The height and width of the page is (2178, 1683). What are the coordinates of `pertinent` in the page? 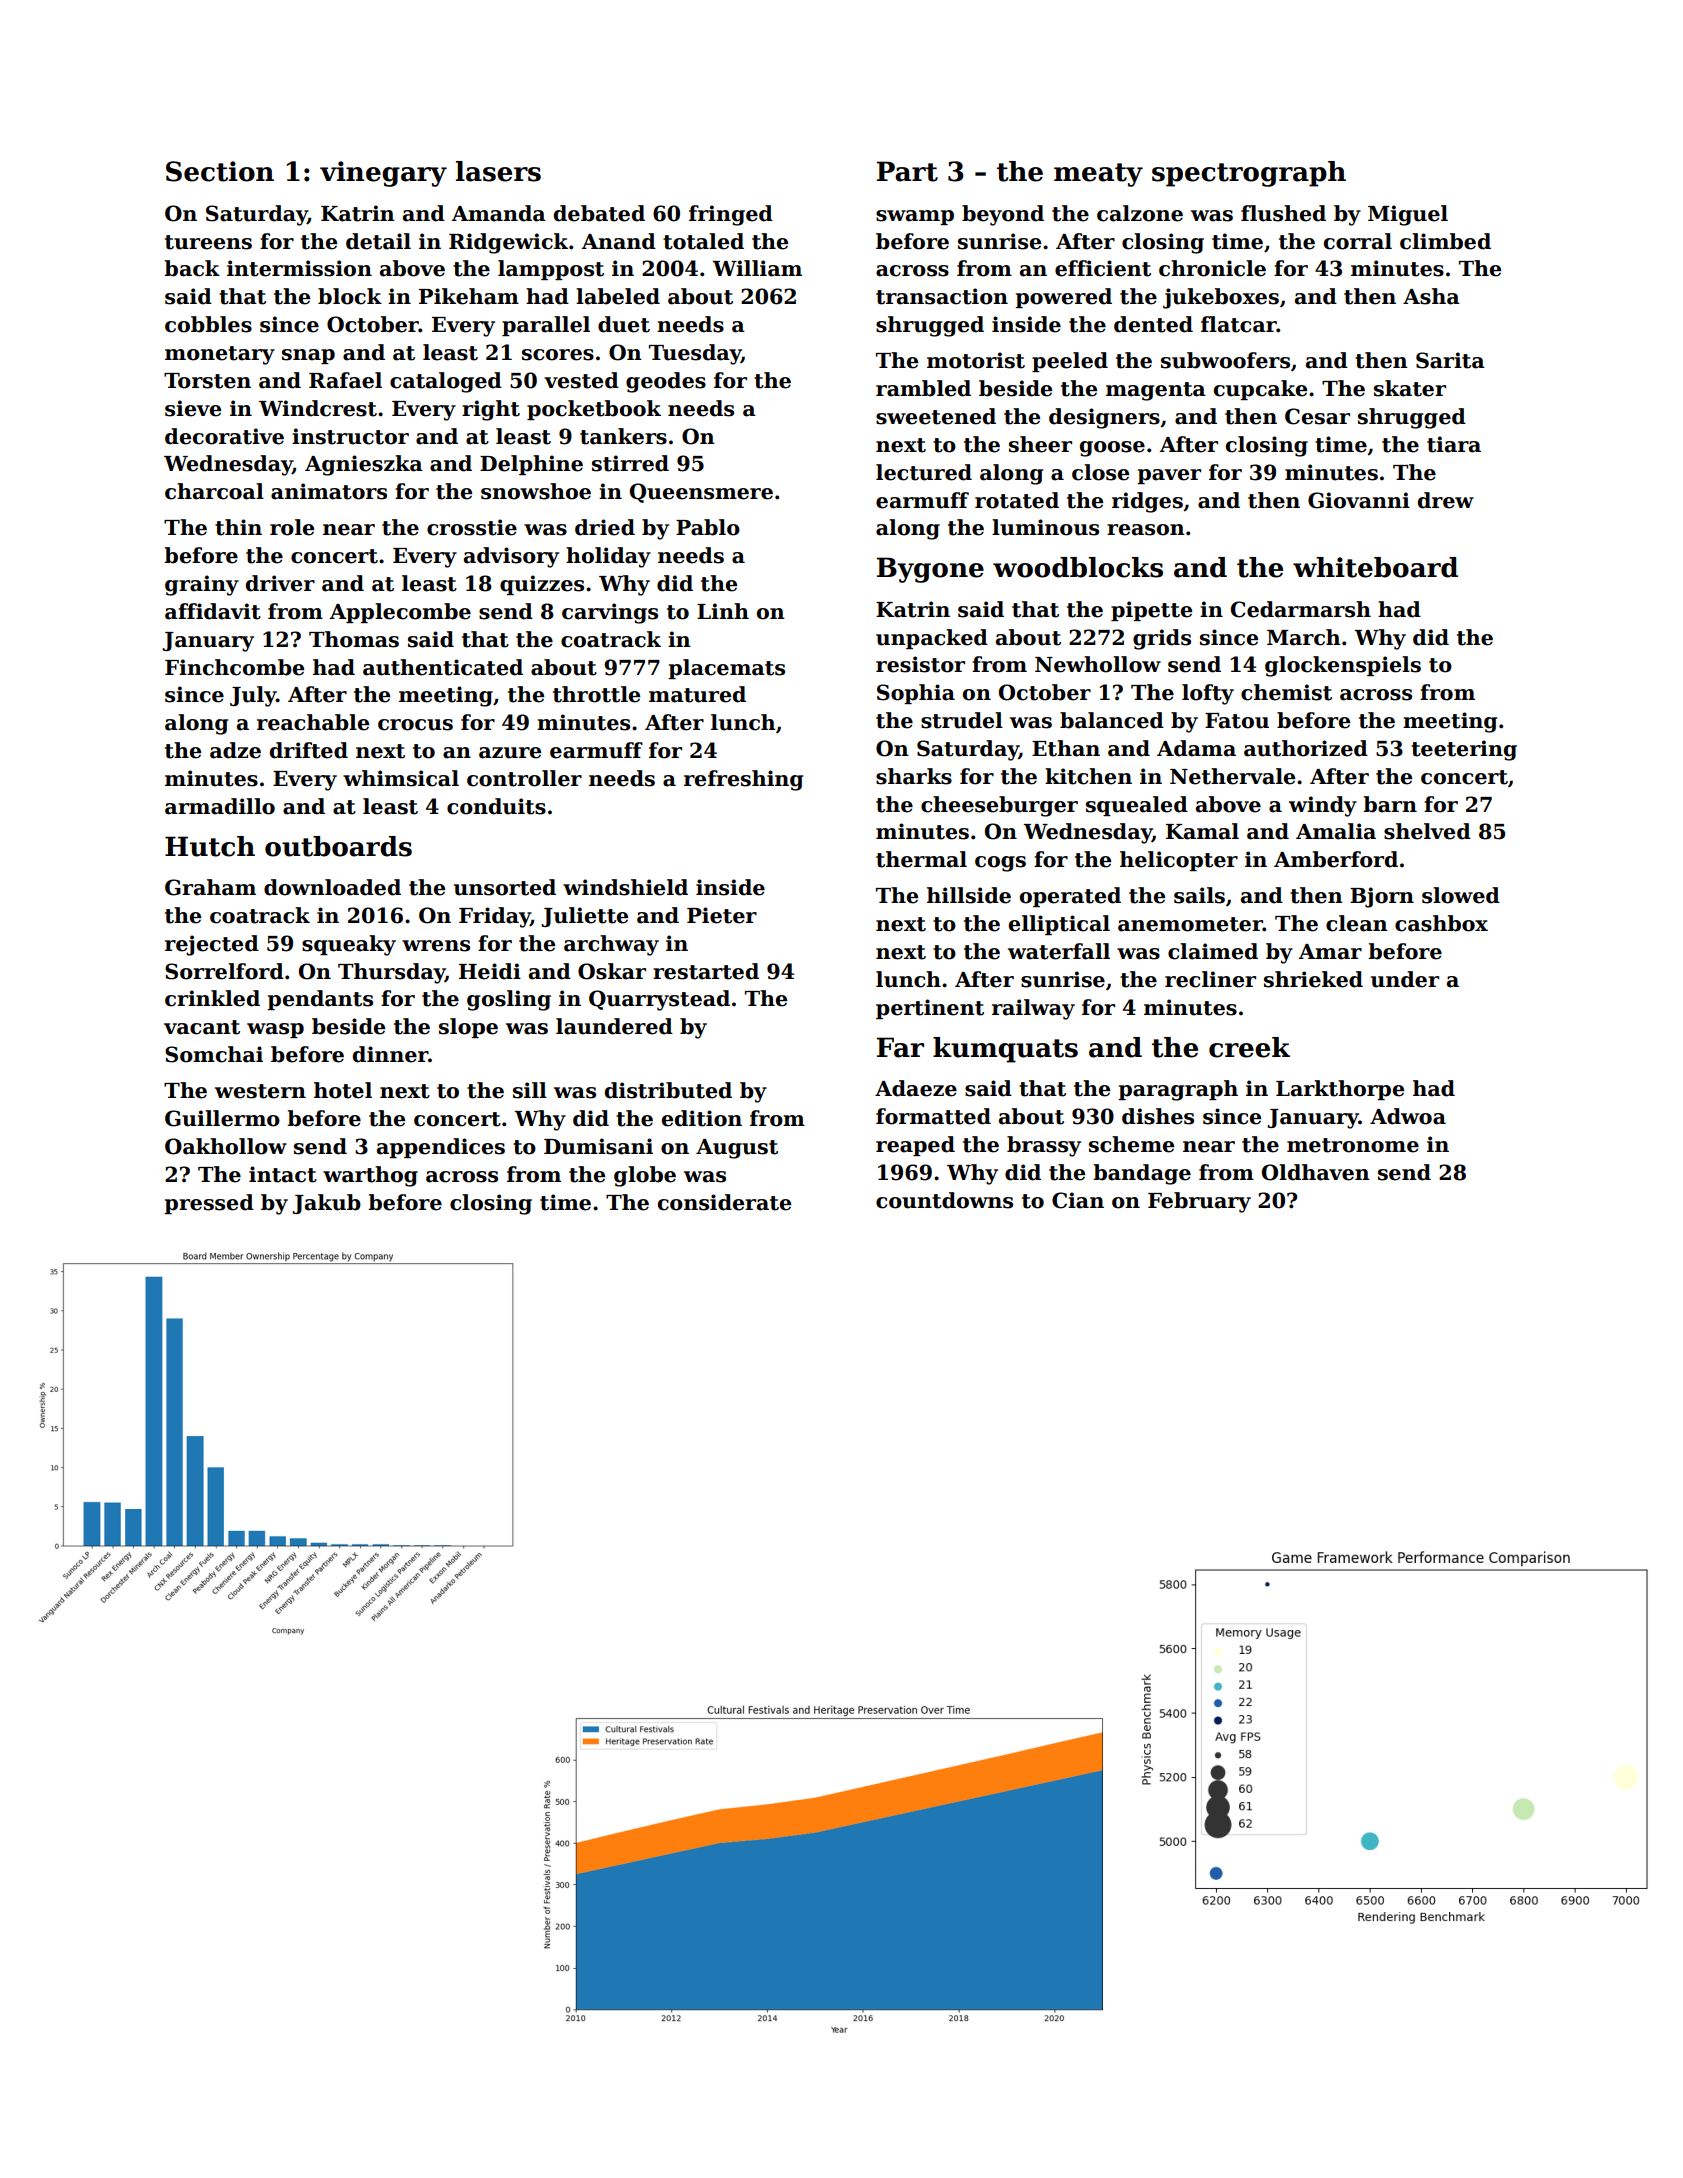 It's located at (930, 1009).
